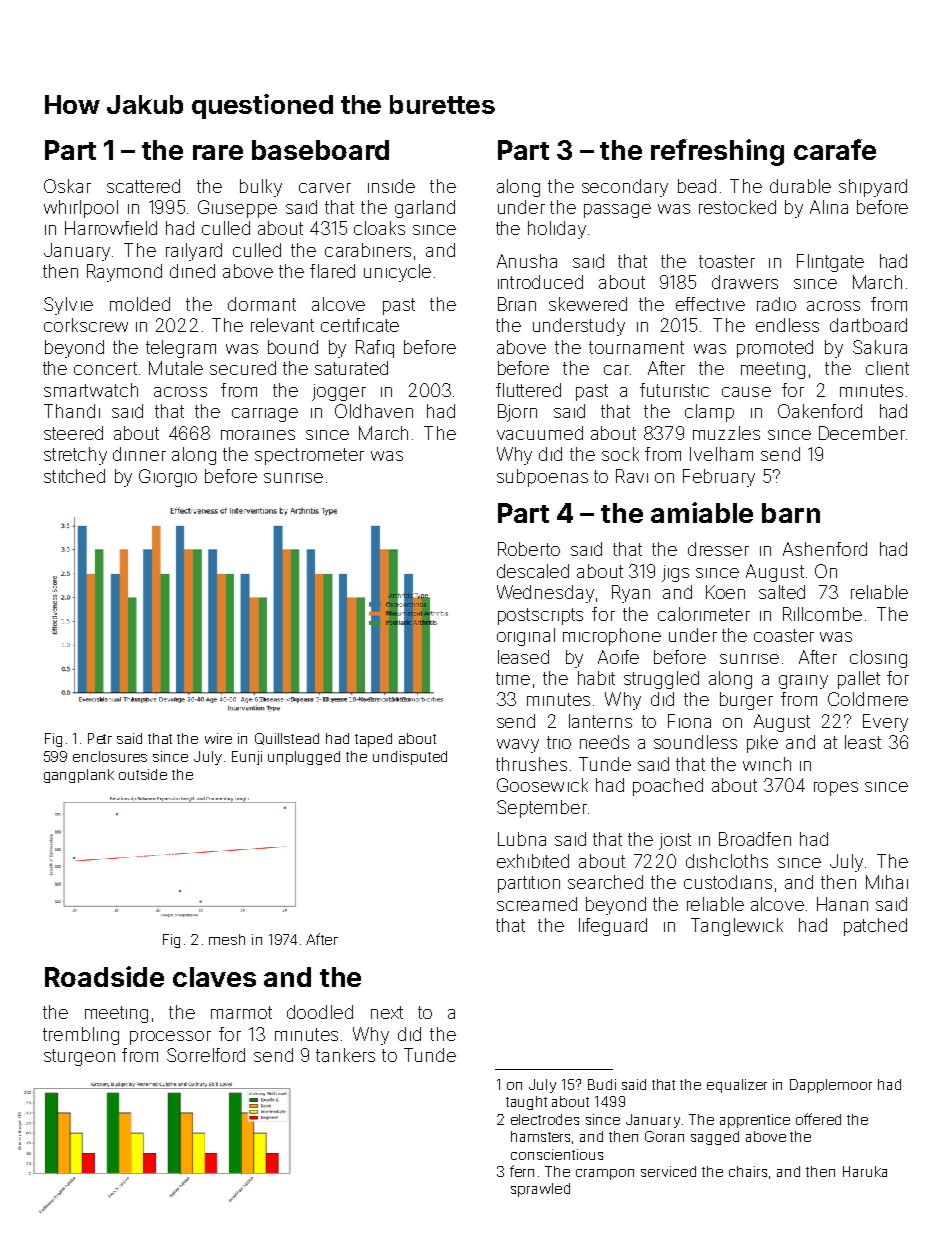  Describe the element at coordinates (79, 776) in the screenshot. I see `gangplank` at that location.
